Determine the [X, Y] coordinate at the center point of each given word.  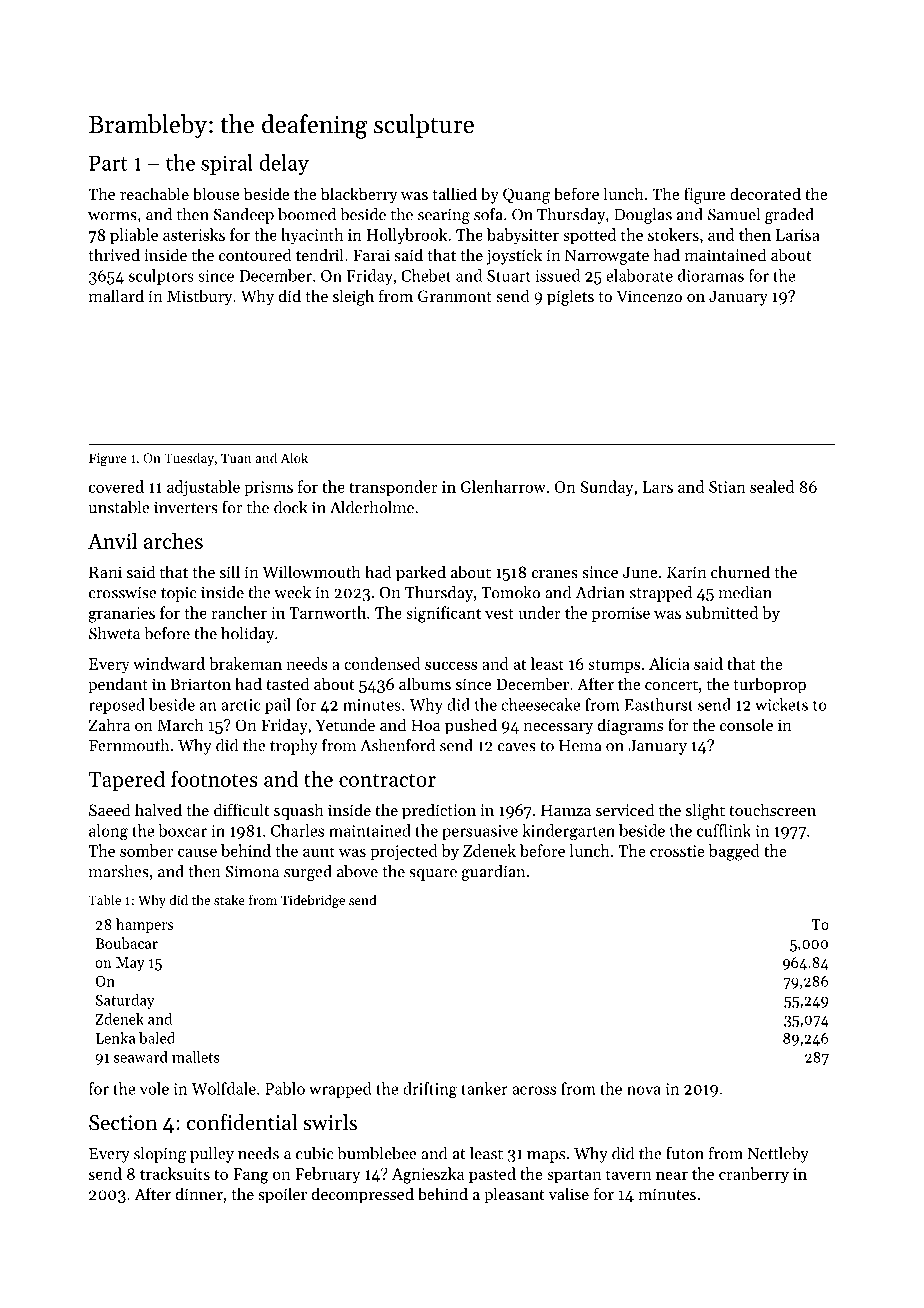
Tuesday [189, 459]
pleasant [514, 1195]
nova [644, 1090]
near [672, 1175]
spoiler [282, 1195]
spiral [227, 164]
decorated [765, 193]
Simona [252, 871]
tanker [484, 1088]
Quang [526, 196]
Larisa [798, 235]
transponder [393, 488]
